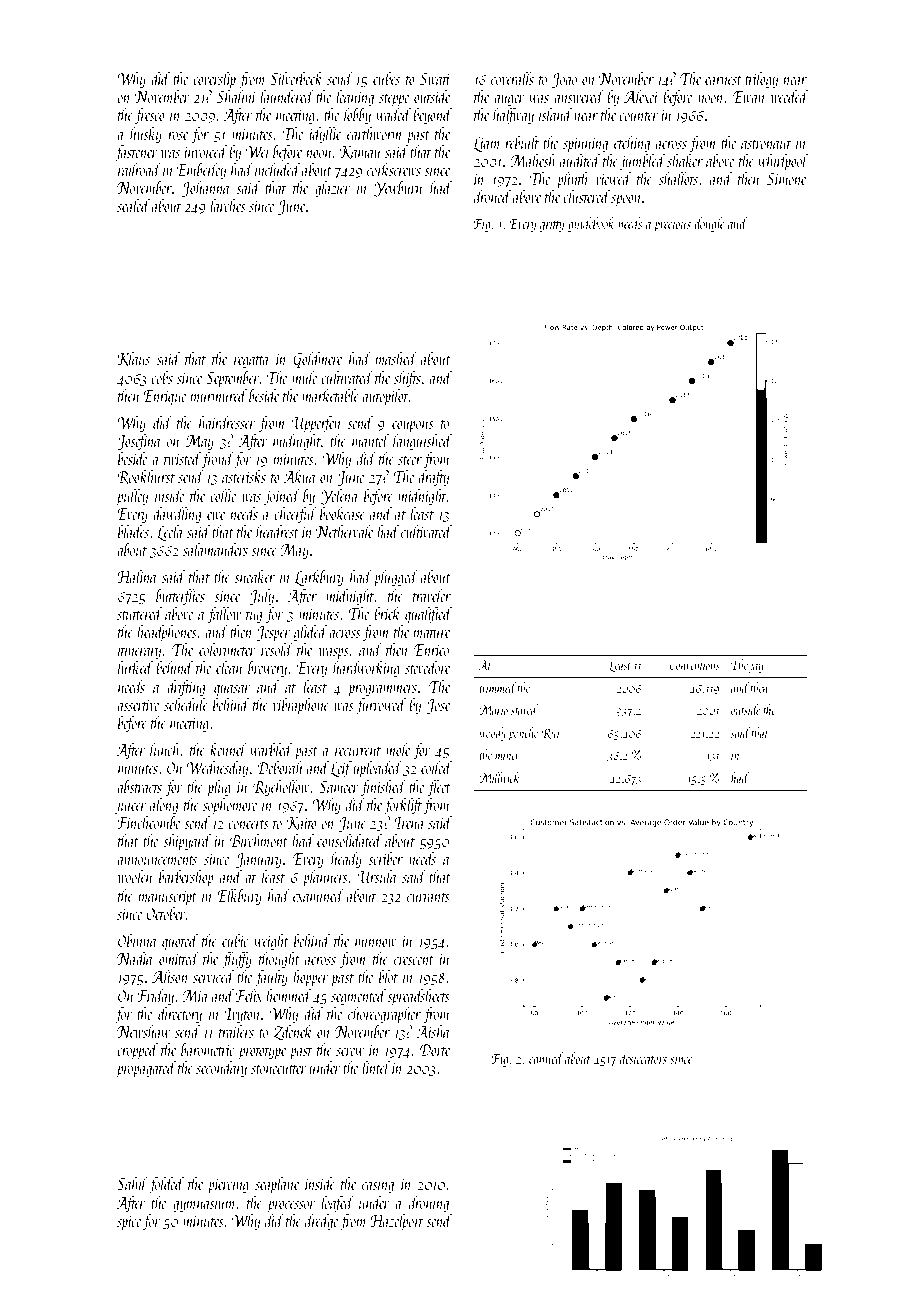 This document has height=1308, width=924. What do you see at coordinates (228, 1186) in the document?
I see `piercing` at bounding box center [228, 1186].
